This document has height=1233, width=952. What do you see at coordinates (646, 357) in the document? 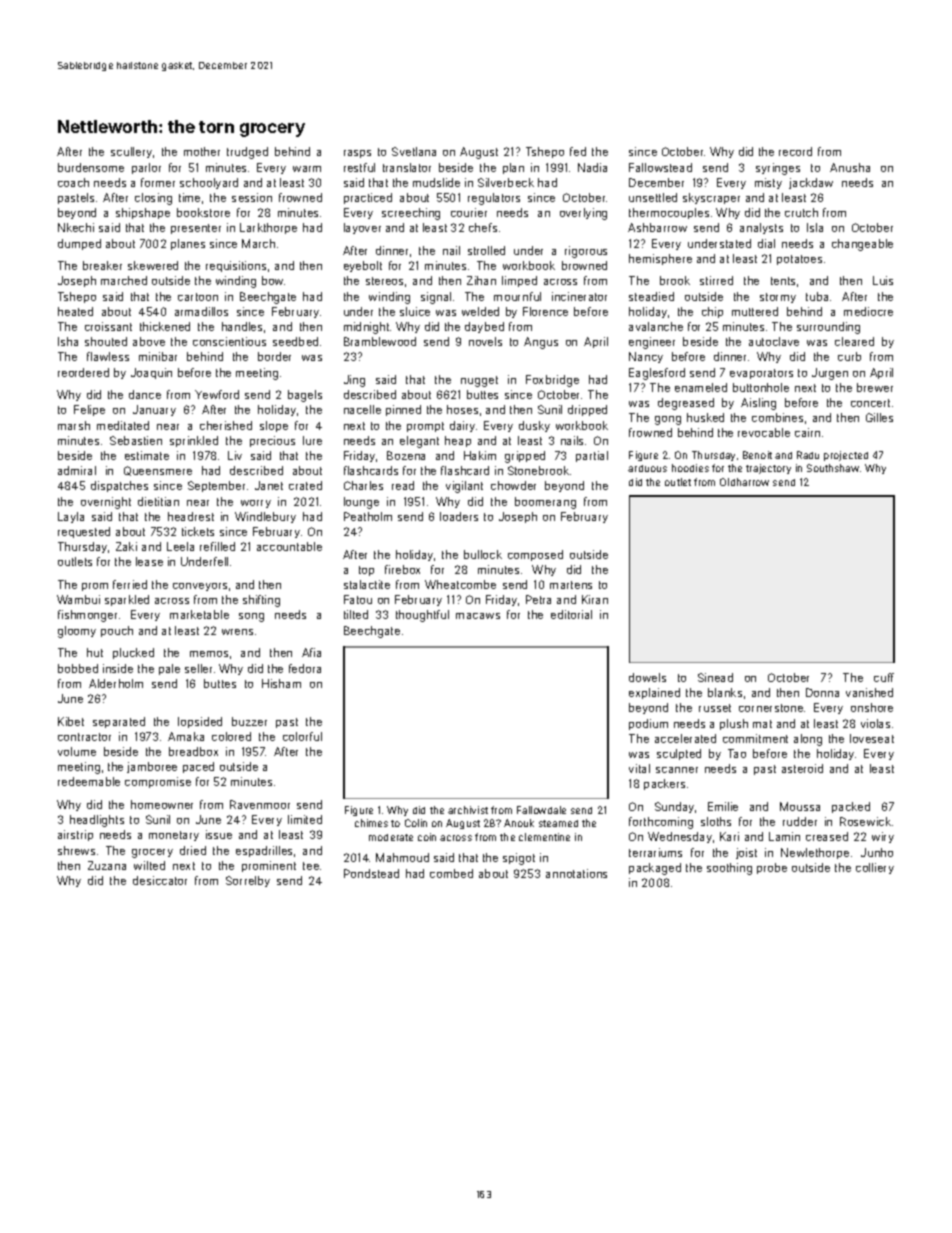
I see `Nancy` at bounding box center [646, 357].
